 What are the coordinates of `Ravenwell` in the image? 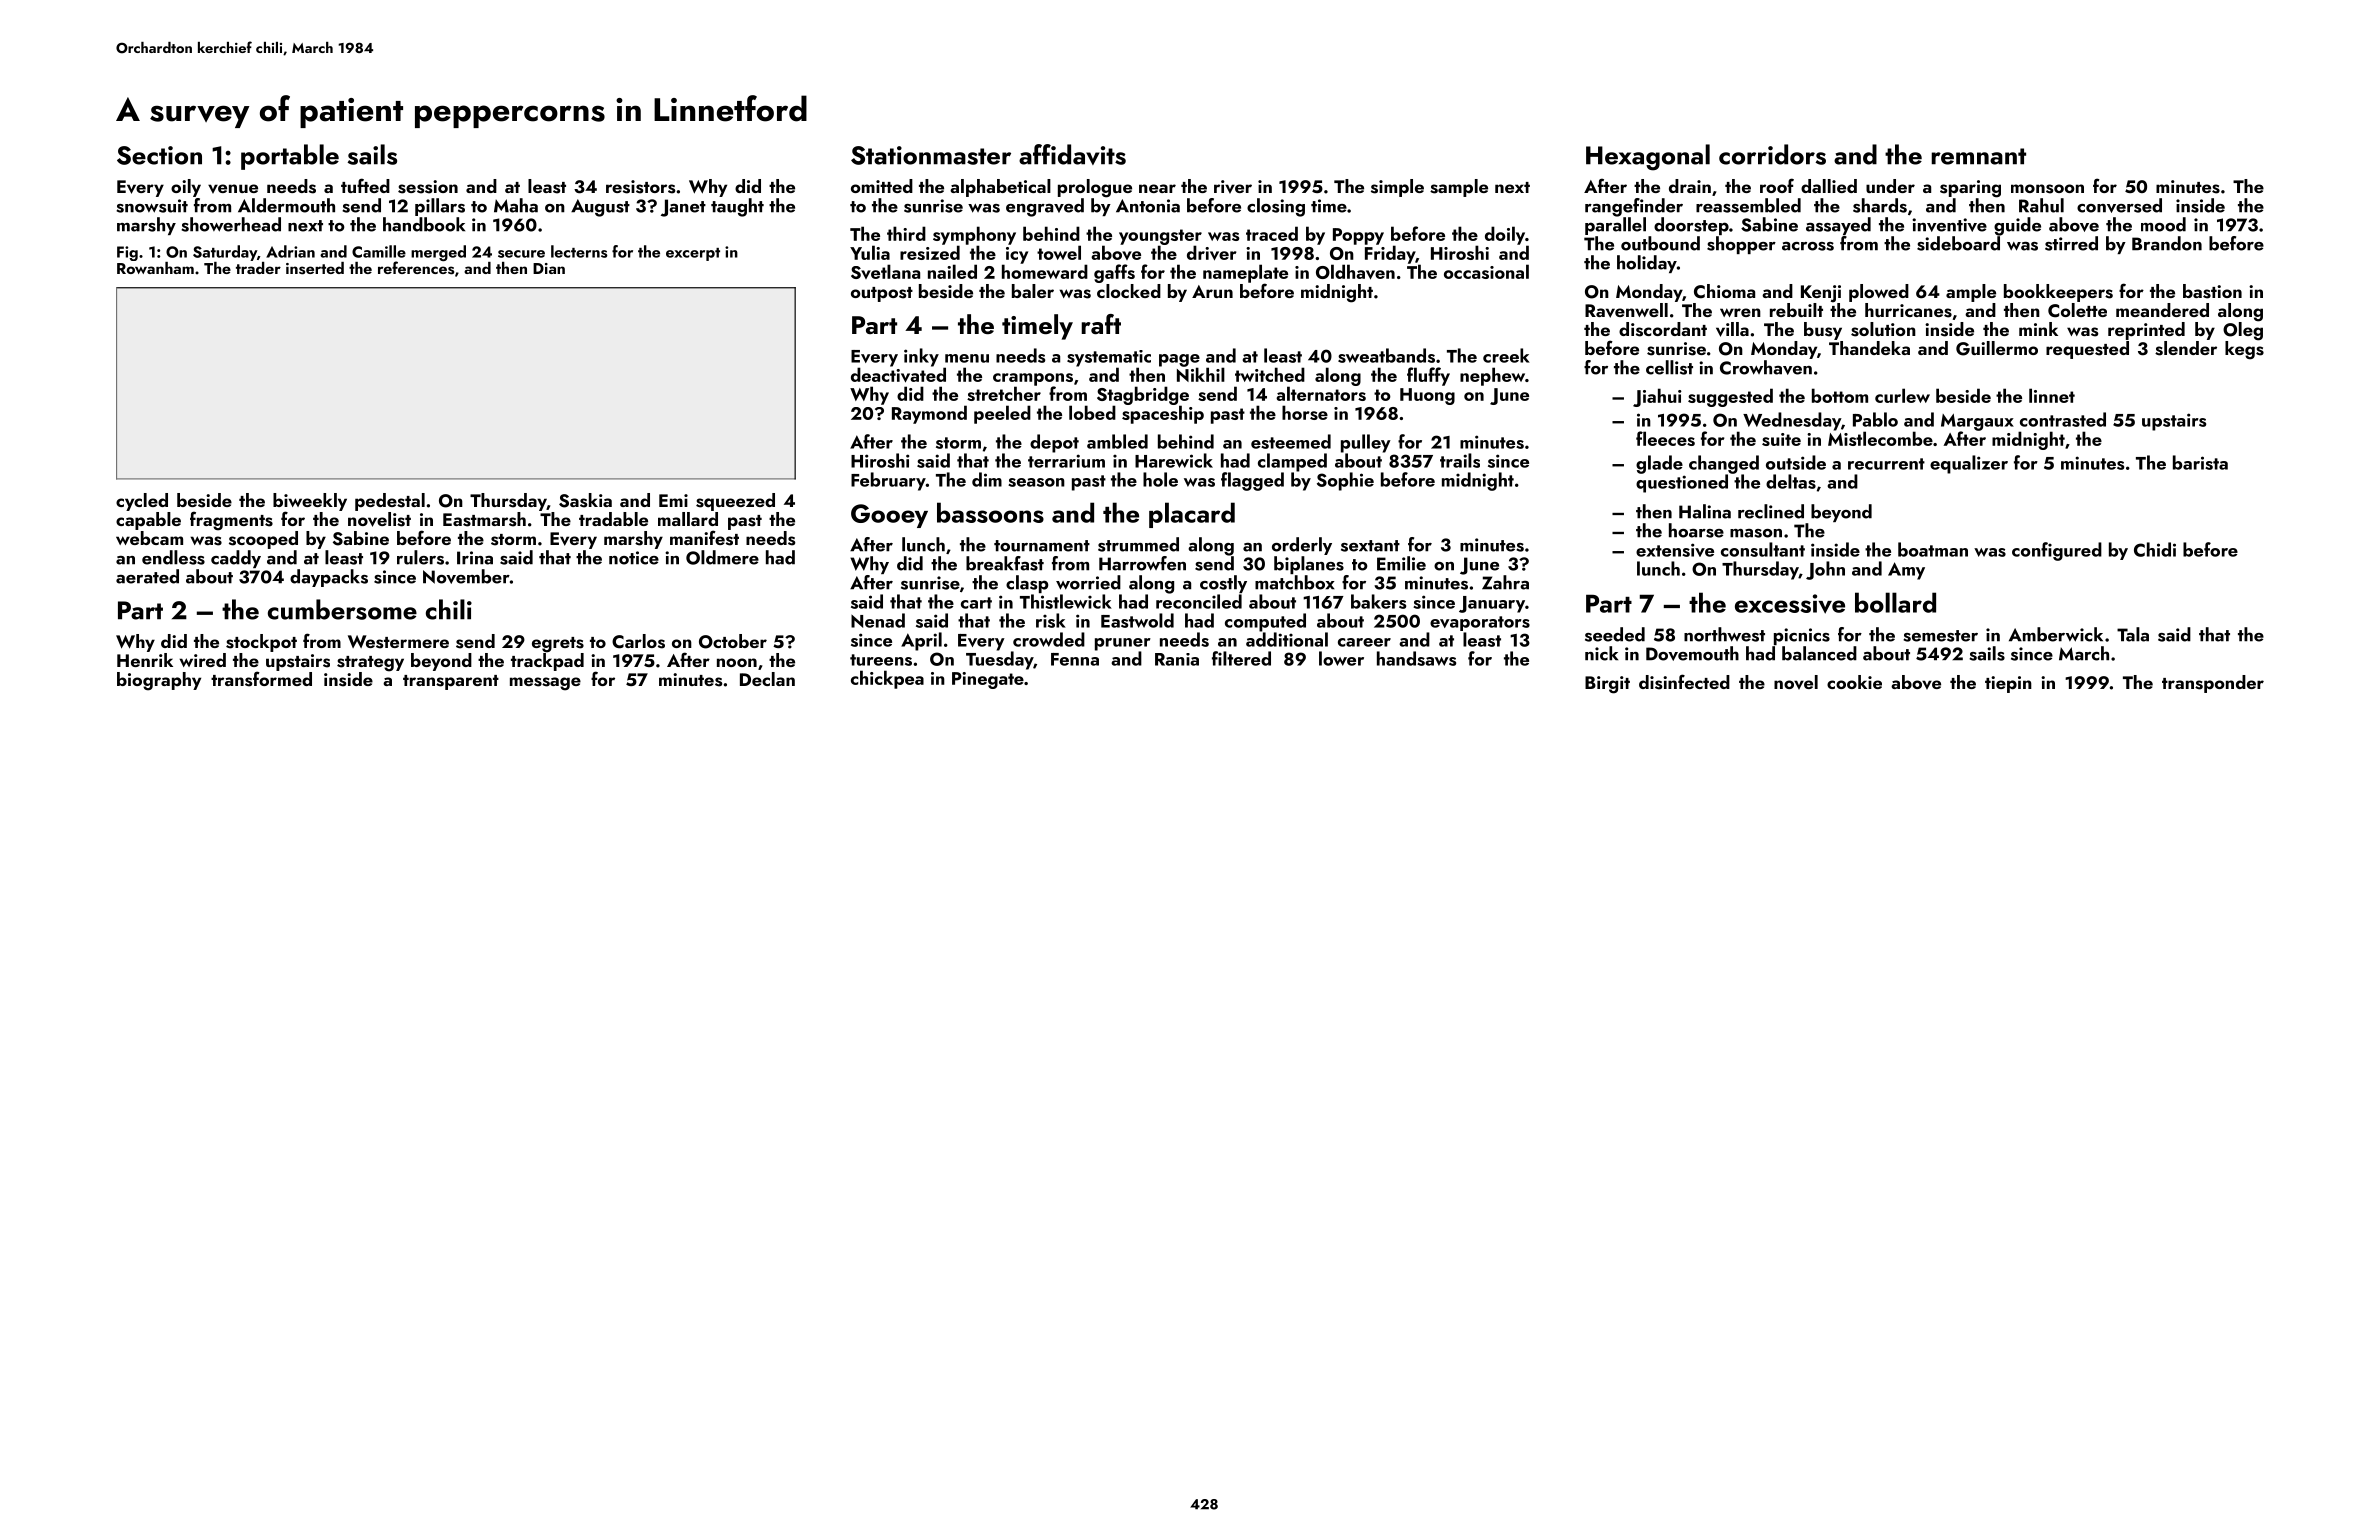 It's located at (1626, 310).
